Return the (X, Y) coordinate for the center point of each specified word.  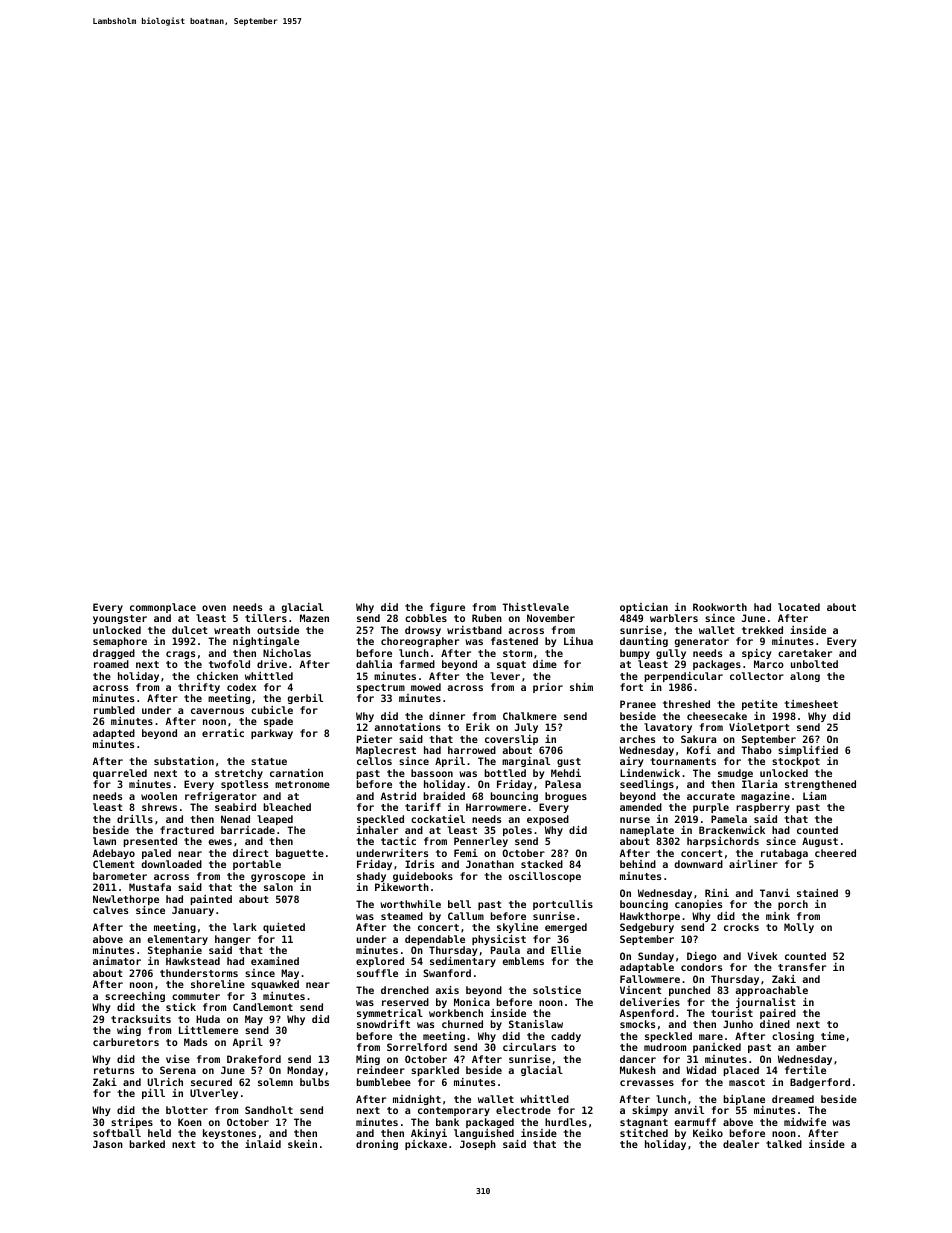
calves (110, 910)
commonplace (163, 608)
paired (778, 1014)
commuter (196, 996)
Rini (717, 893)
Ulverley (214, 1094)
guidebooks (423, 877)
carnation (296, 773)
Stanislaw (536, 1024)
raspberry (763, 808)
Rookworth (720, 607)
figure (447, 608)
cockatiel (438, 819)
